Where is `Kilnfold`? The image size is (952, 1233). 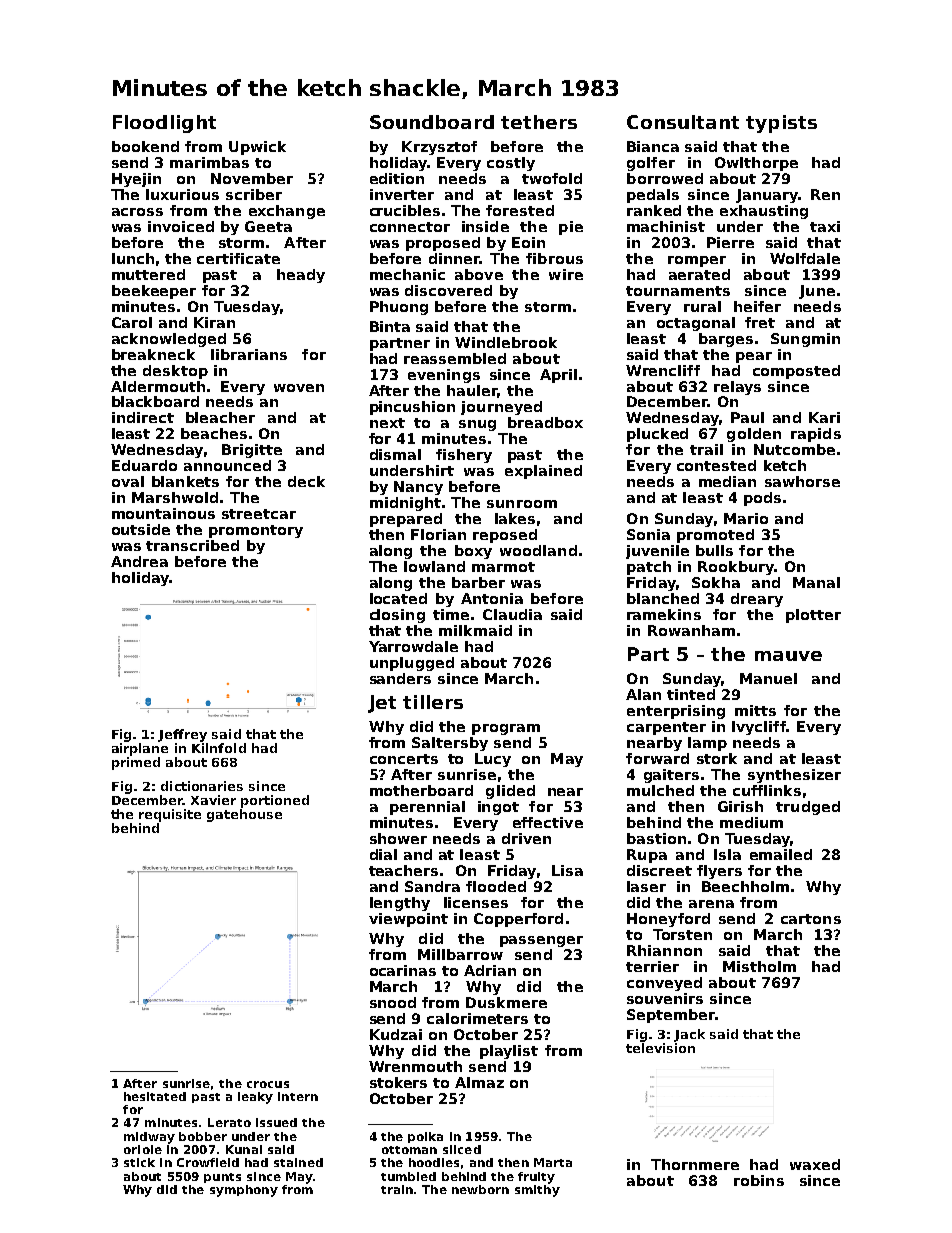
Kilnfold is located at coordinates (219, 748).
